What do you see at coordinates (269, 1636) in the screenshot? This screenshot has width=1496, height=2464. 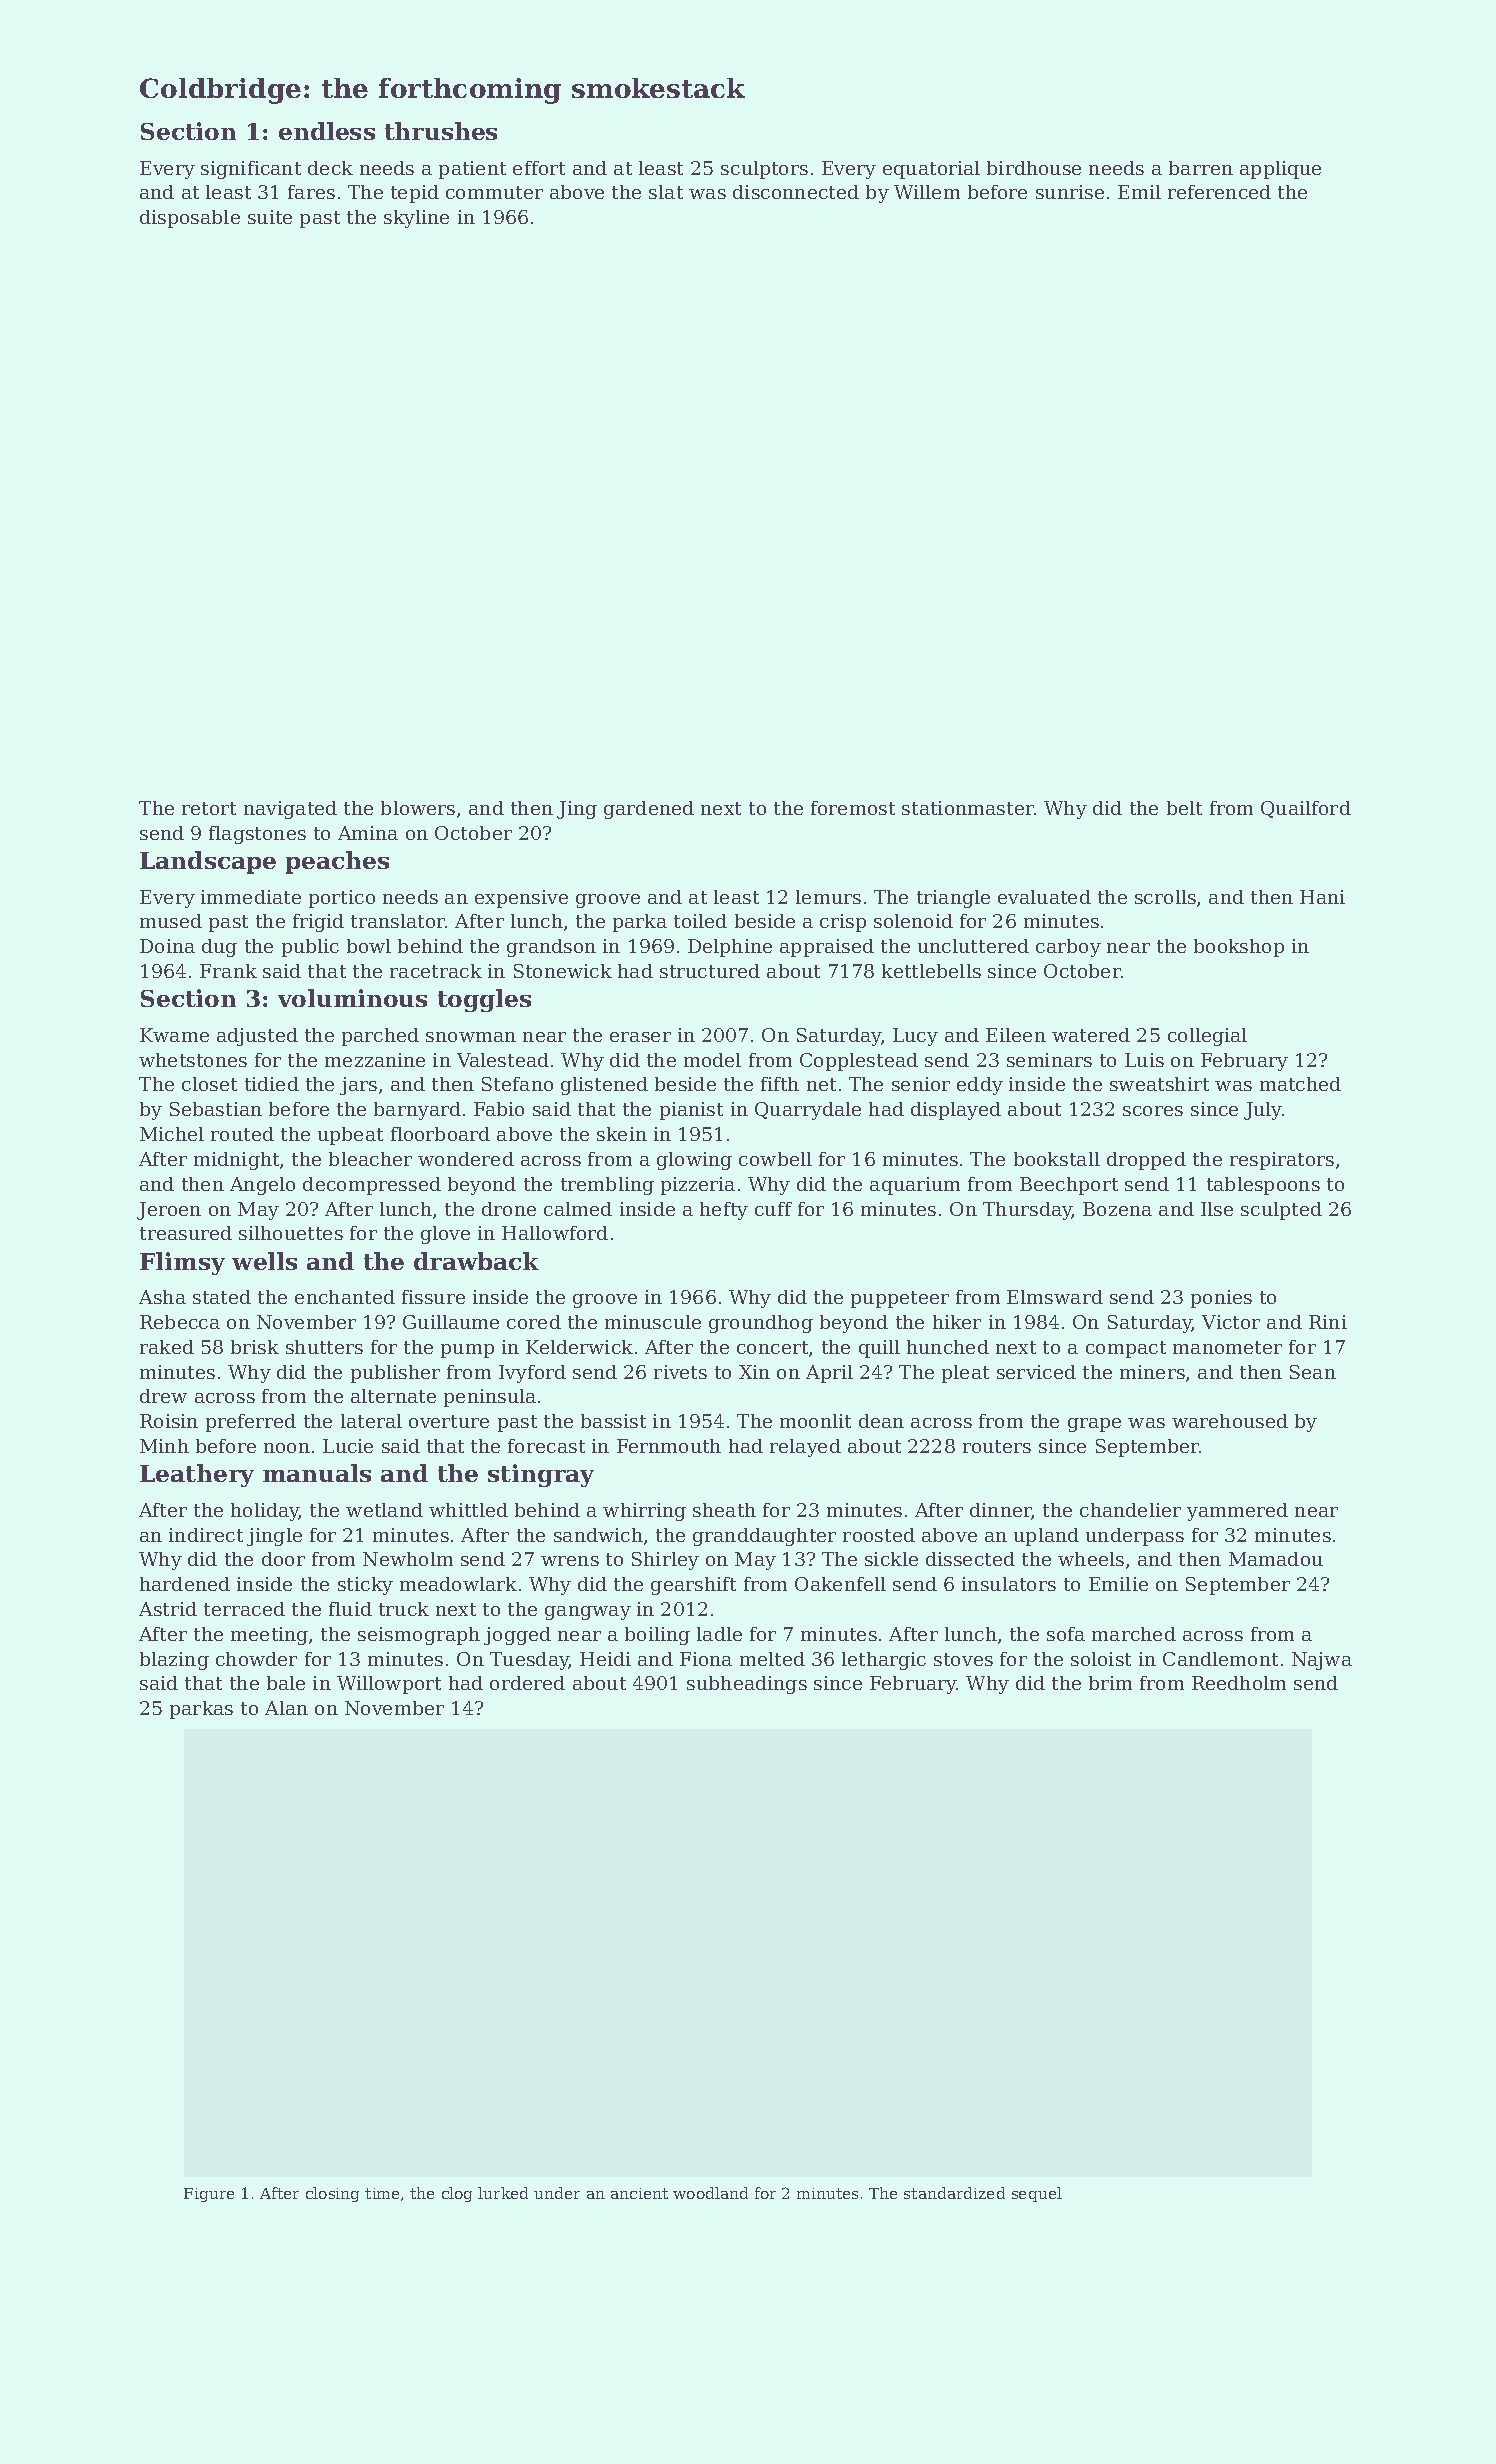 I see `meeting` at bounding box center [269, 1636].
